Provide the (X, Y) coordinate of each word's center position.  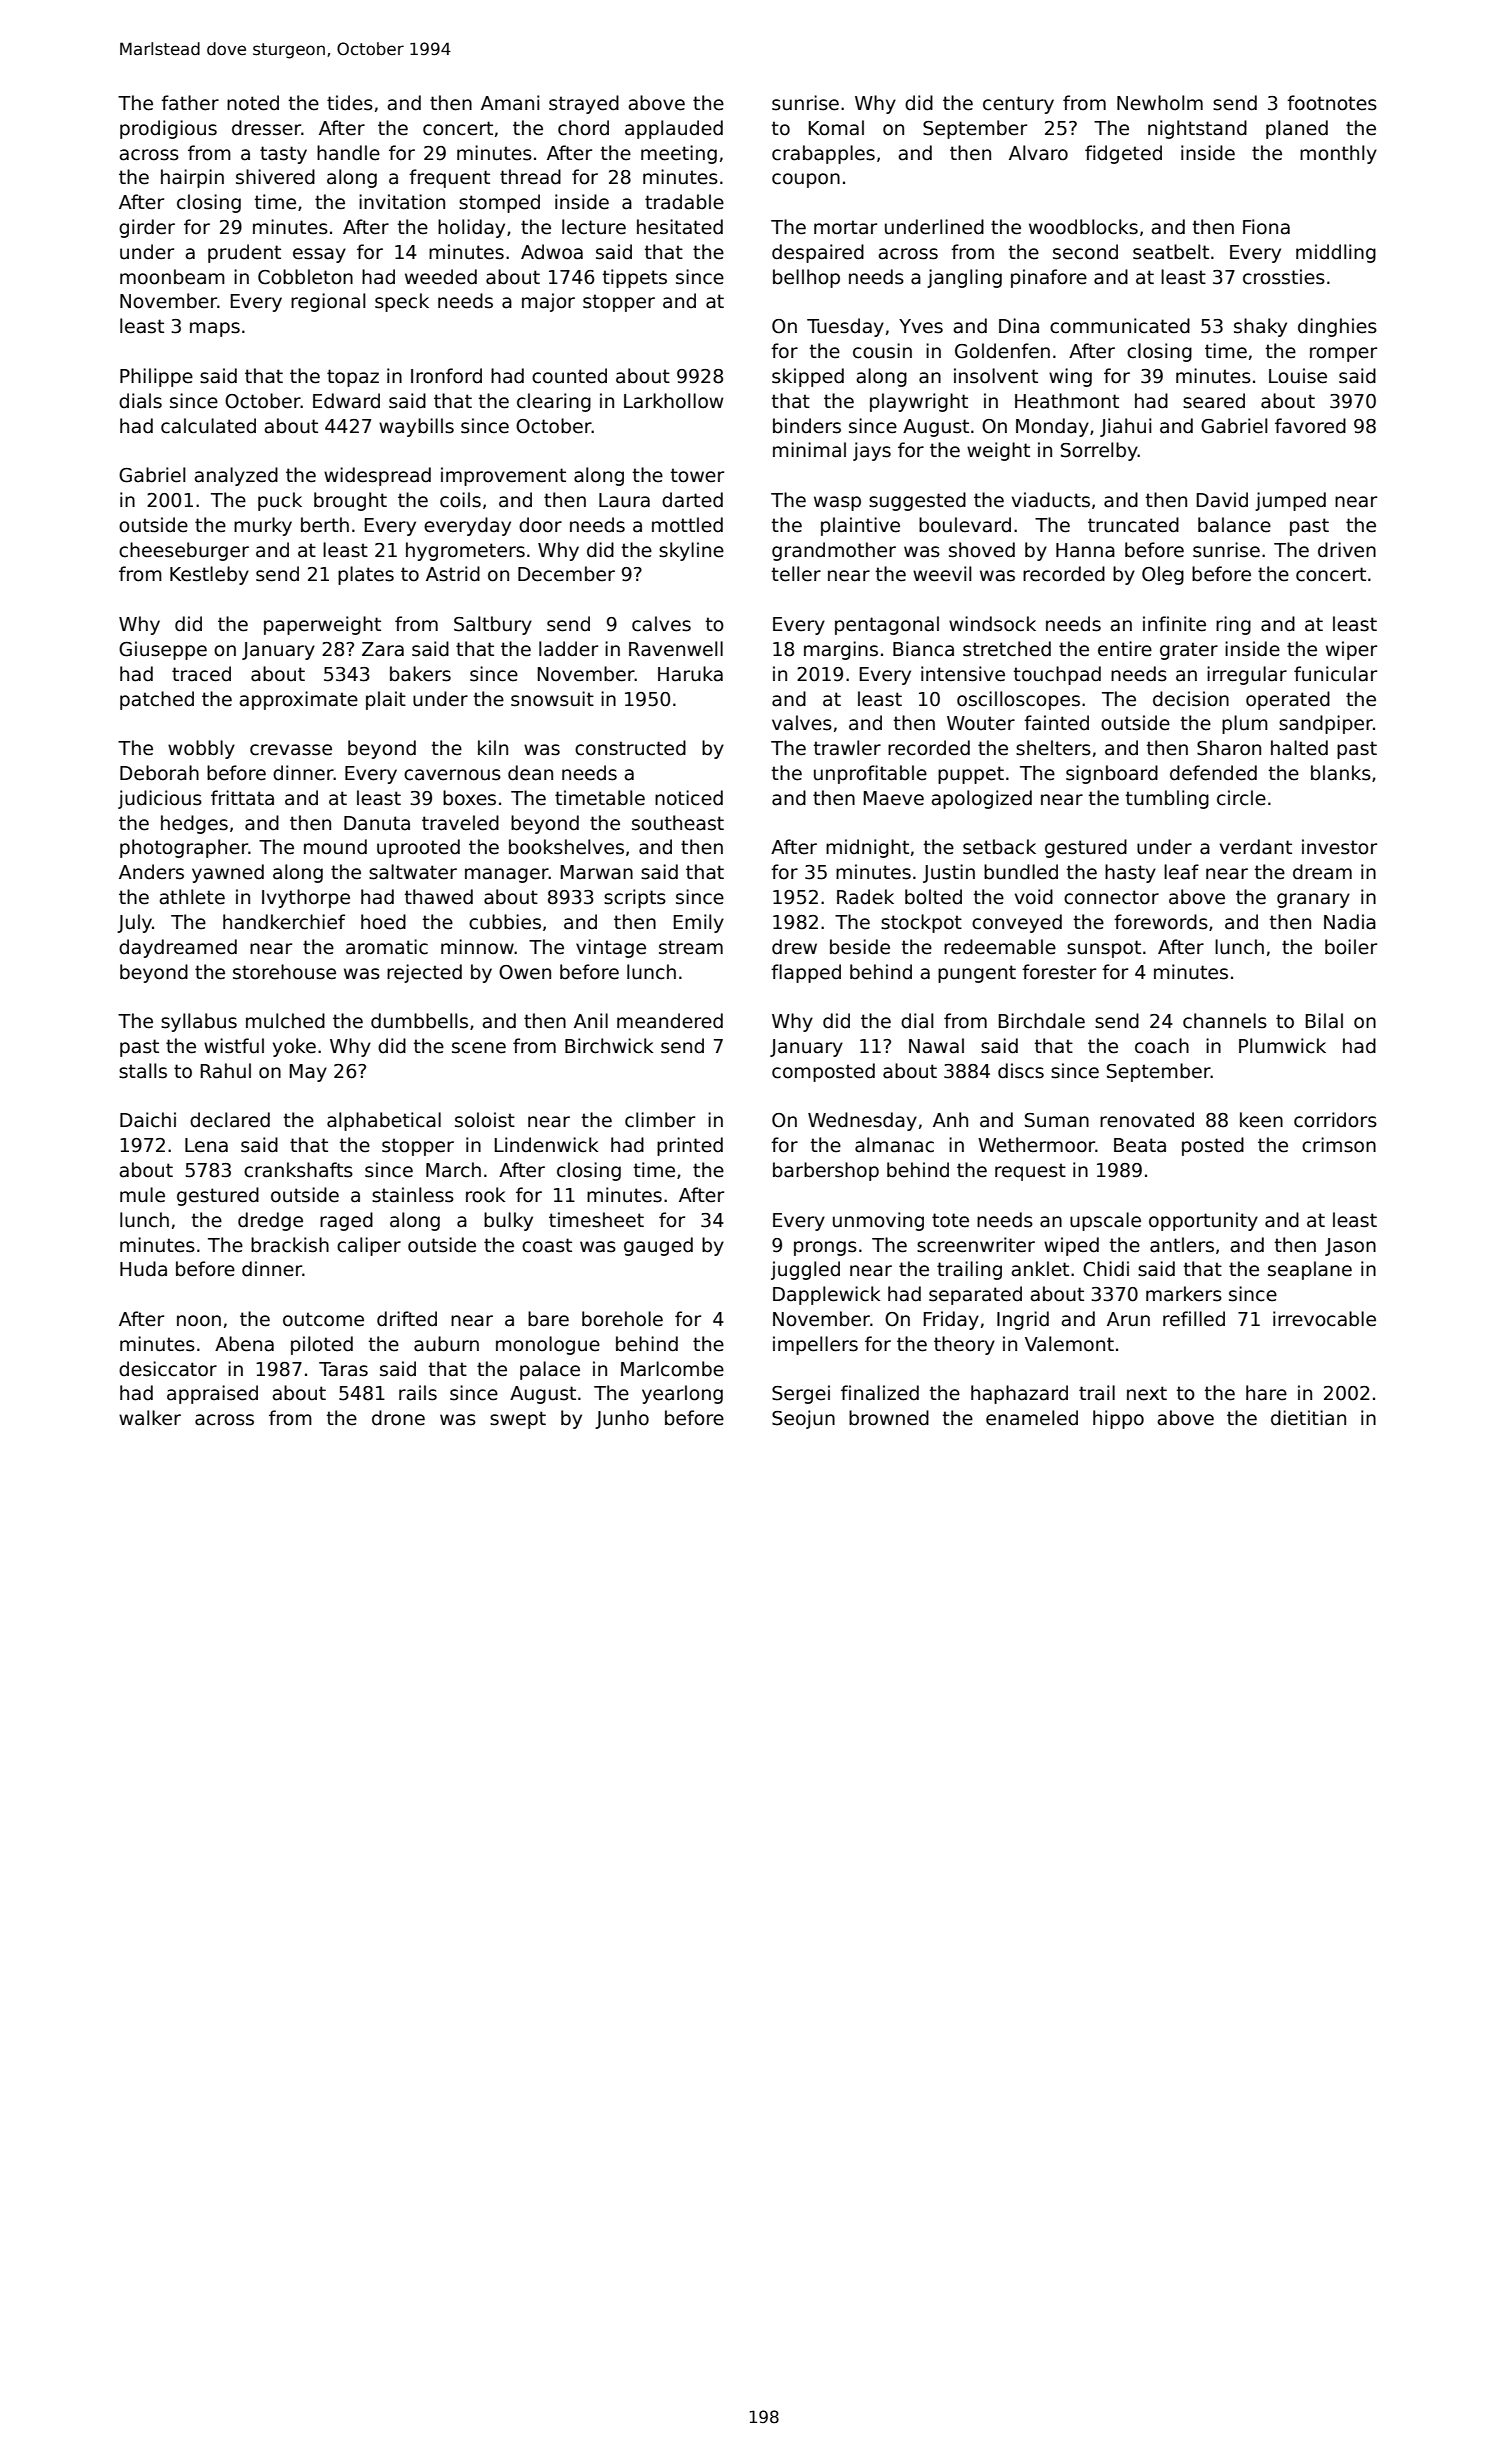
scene (479, 1048)
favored (1310, 426)
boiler (1351, 947)
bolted (933, 897)
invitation (402, 202)
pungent (977, 974)
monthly (1338, 154)
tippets (634, 278)
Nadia (1350, 922)
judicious (160, 799)
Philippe (156, 377)
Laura (624, 500)
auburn (446, 1344)
